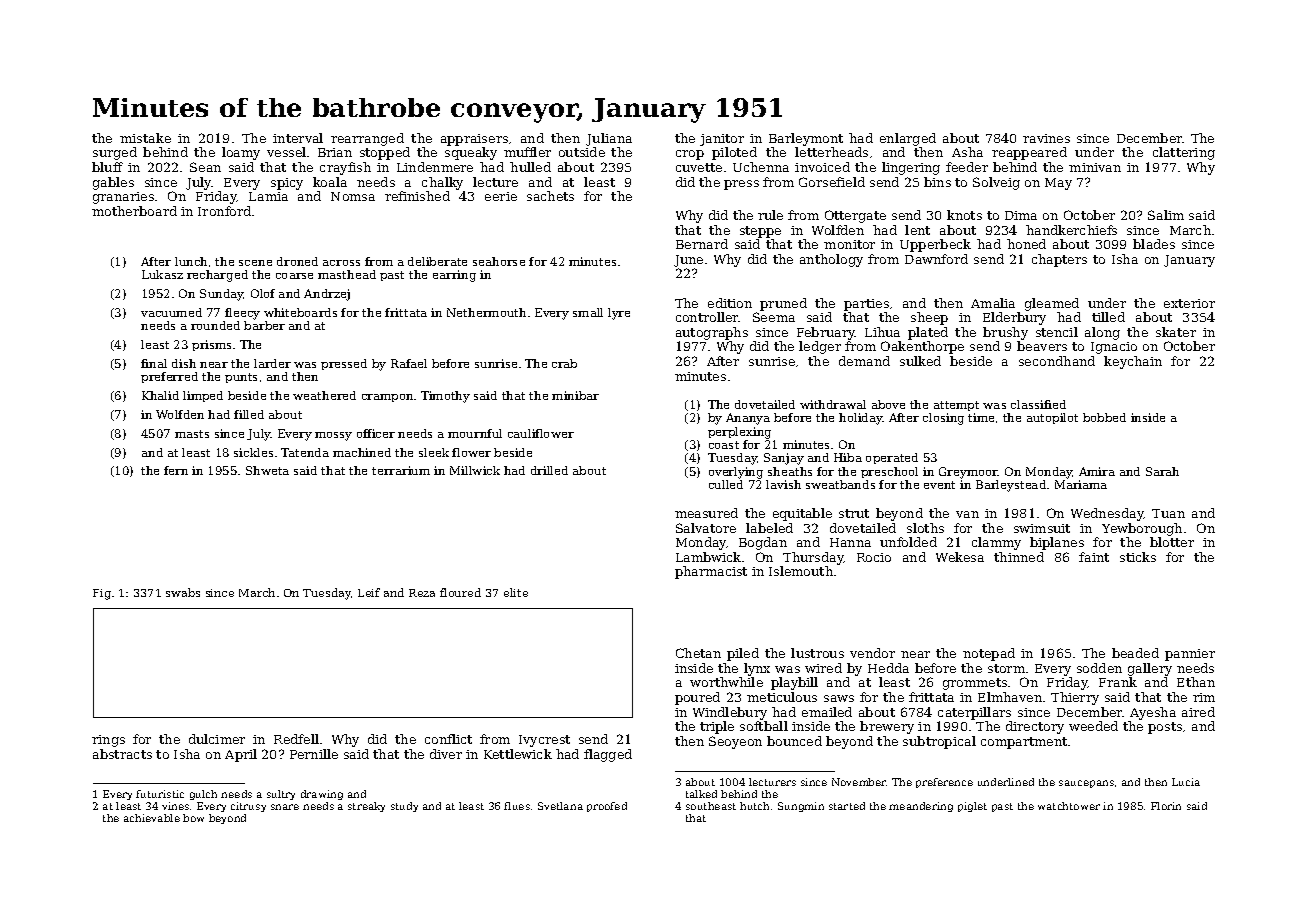  Describe the element at coordinates (826, 333) in the image. I see `February` at that location.
